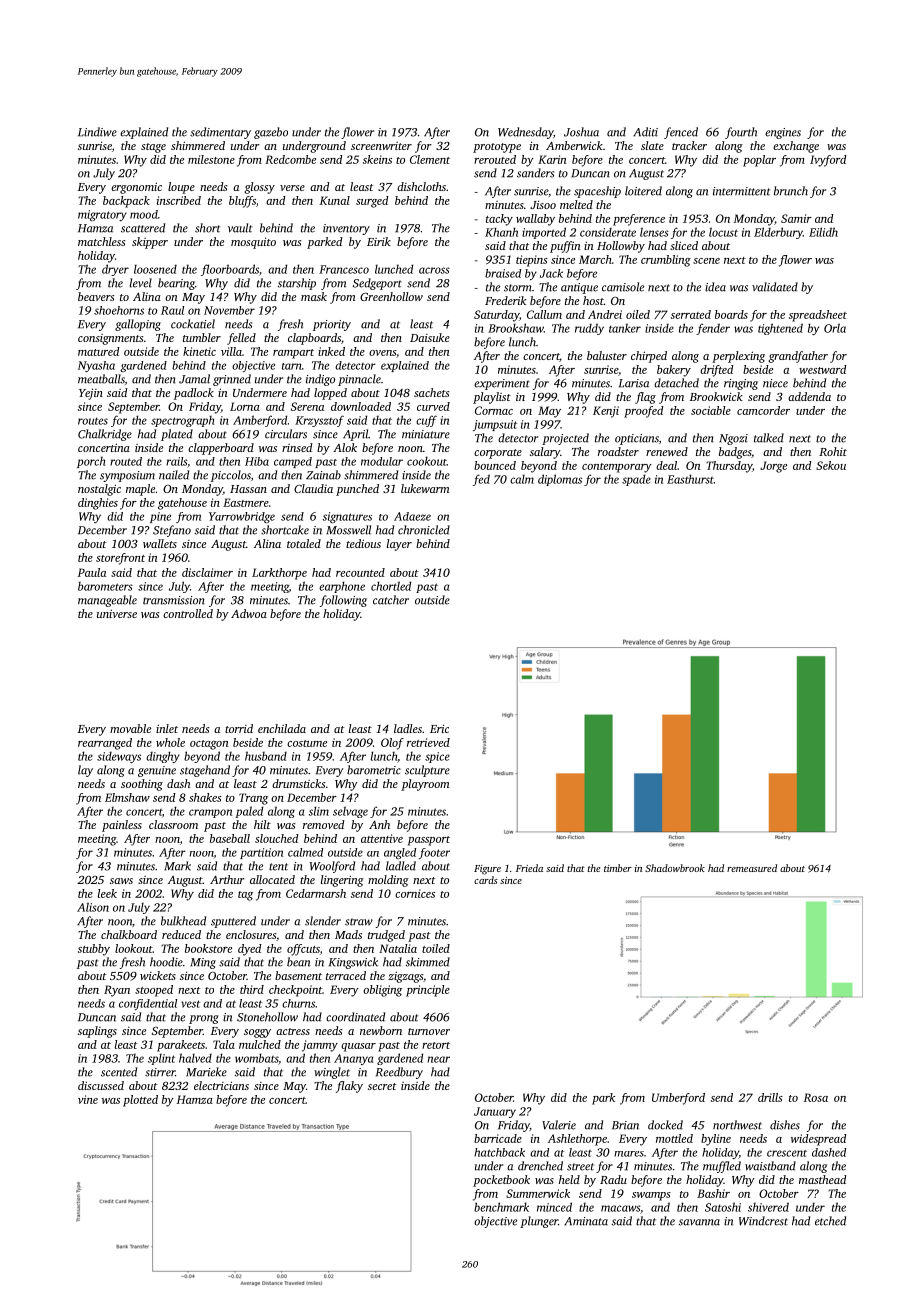 The image size is (924, 1308). I want to click on fourth, so click(741, 133).
